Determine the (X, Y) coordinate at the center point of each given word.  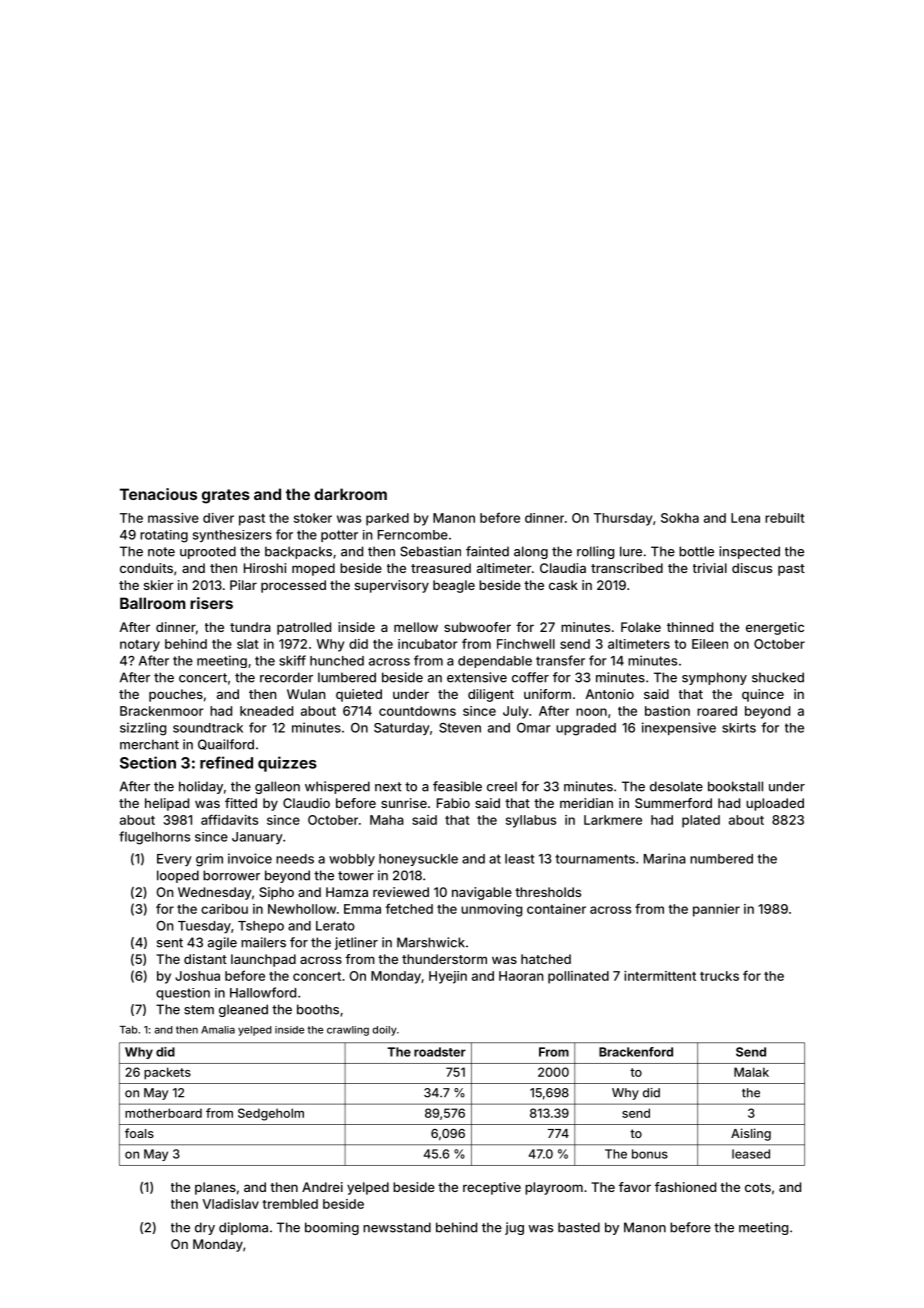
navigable (482, 893)
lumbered (347, 677)
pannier (716, 910)
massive (173, 518)
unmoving (491, 910)
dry (205, 1228)
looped (178, 876)
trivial (710, 568)
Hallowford (263, 992)
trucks (719, 976)
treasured (441, 568)
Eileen (710, 644)
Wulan (306, 694)
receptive (492, 1188)
